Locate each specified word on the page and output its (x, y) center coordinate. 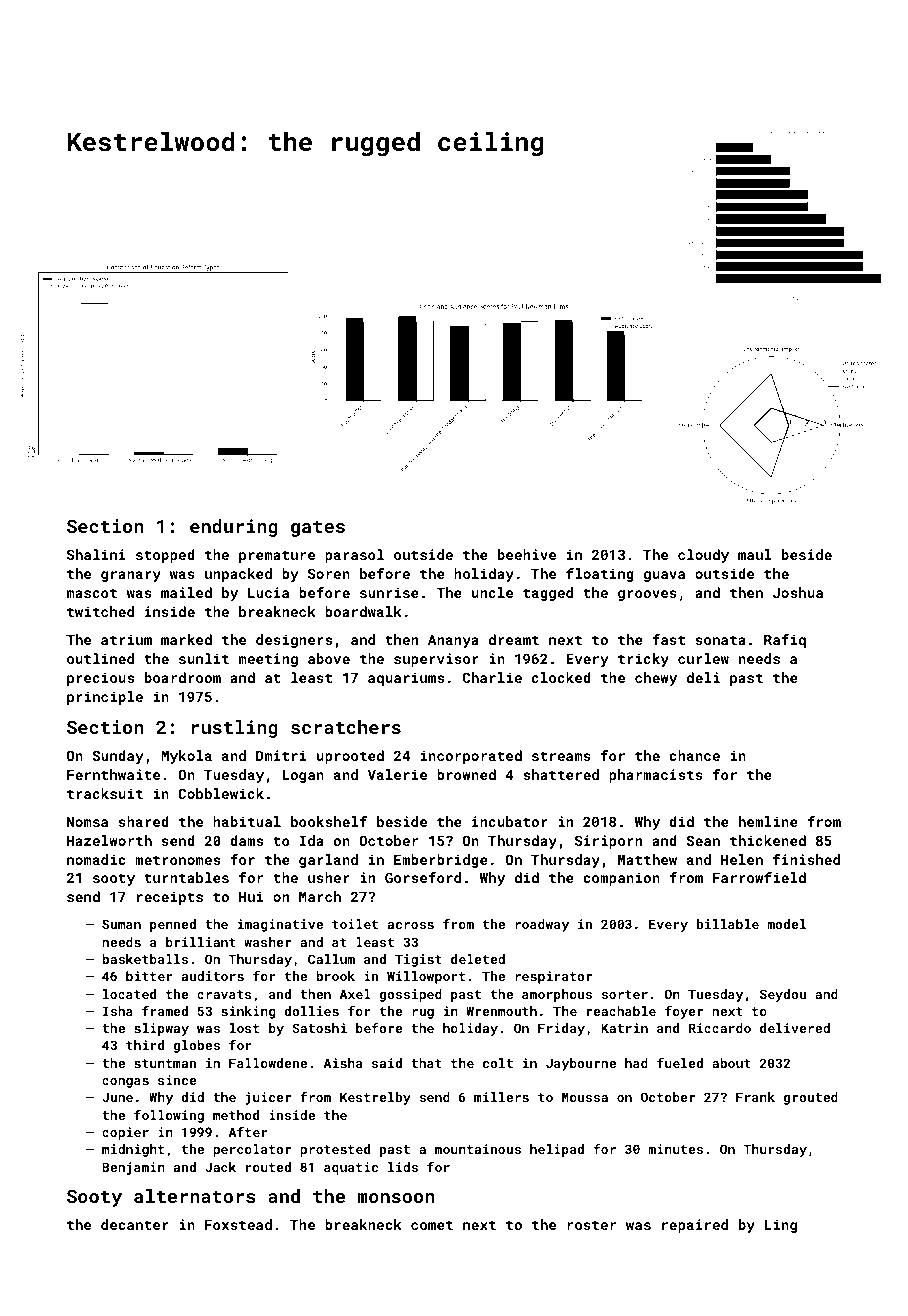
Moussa (585, 1097)
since (177, 1080)
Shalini (96, 554)
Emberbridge (441, 861)
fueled (680, 1063)
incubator (510, 821)
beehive (527, 554)
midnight (133, 1150)
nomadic (96, 859)
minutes (675, 1149)
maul (755, 554)
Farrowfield (759, 877)
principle (105, 698)
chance (694, 755)
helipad (557, 1150)
